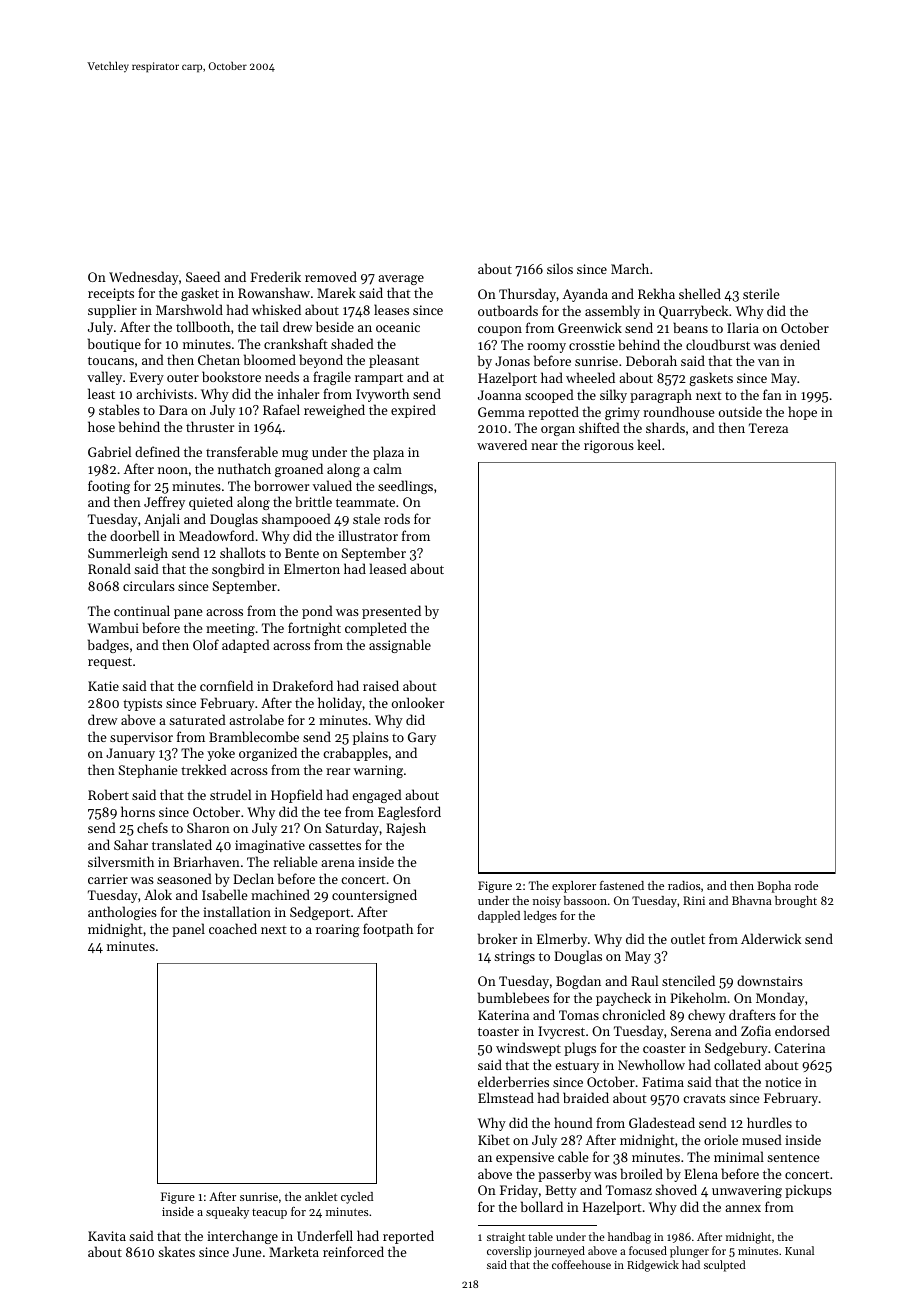  What do you see at coordinates (111, 294) in the screenshot?
I see `receipts` at bounding box center [111, 294].
